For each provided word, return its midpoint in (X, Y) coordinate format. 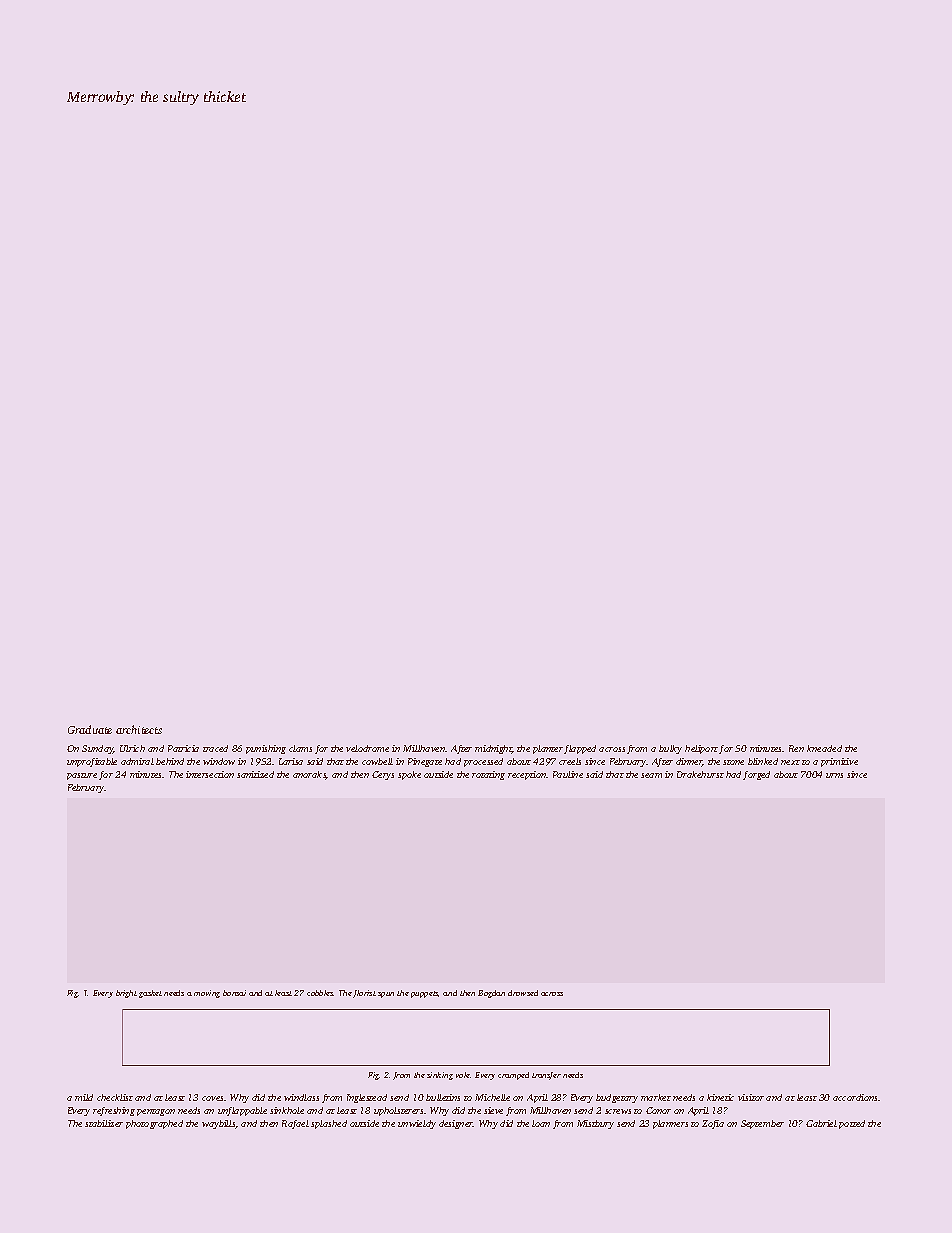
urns (834, 775)
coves (212, 1098)
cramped (513, 1076)
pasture (82, 776)
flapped (580, 749)
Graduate (90, 729)
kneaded (824, 748)
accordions (855, 1097)
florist (364, 994)
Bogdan (491, 994)
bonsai (234, 993)
